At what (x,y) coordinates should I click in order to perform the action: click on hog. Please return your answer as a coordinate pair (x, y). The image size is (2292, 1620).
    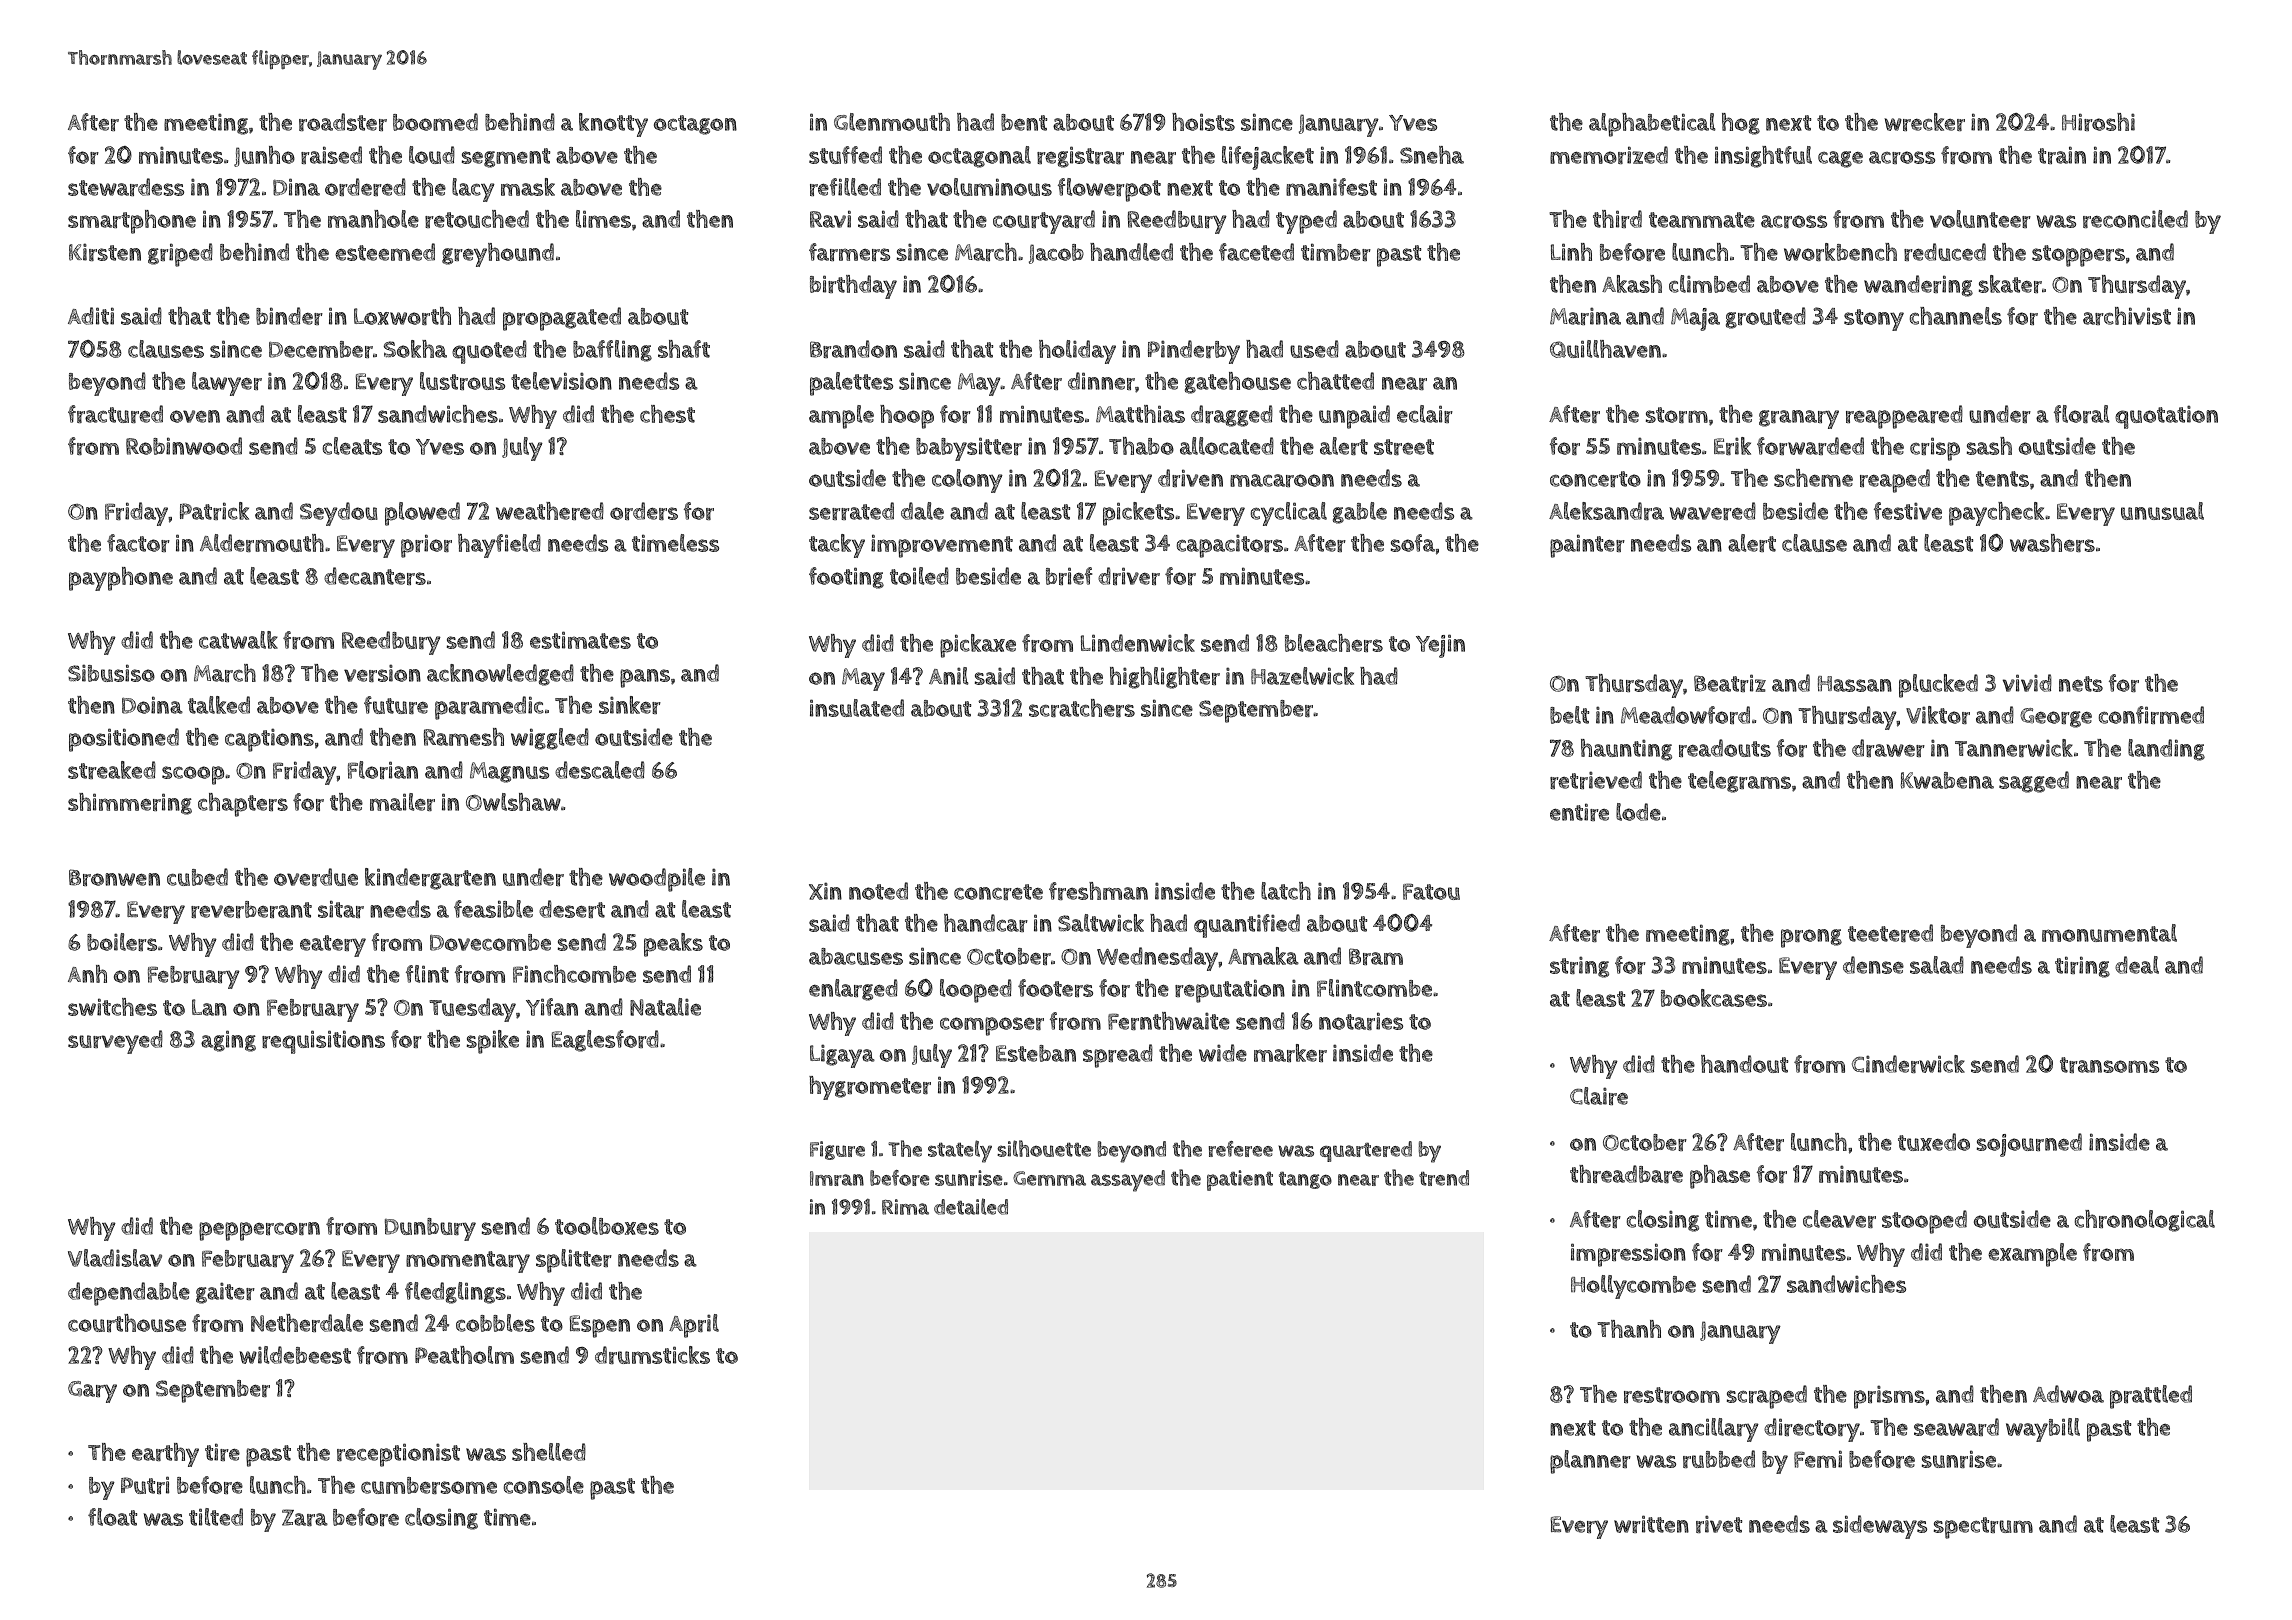
    Looking at the image, I should click on (1741, 124).
